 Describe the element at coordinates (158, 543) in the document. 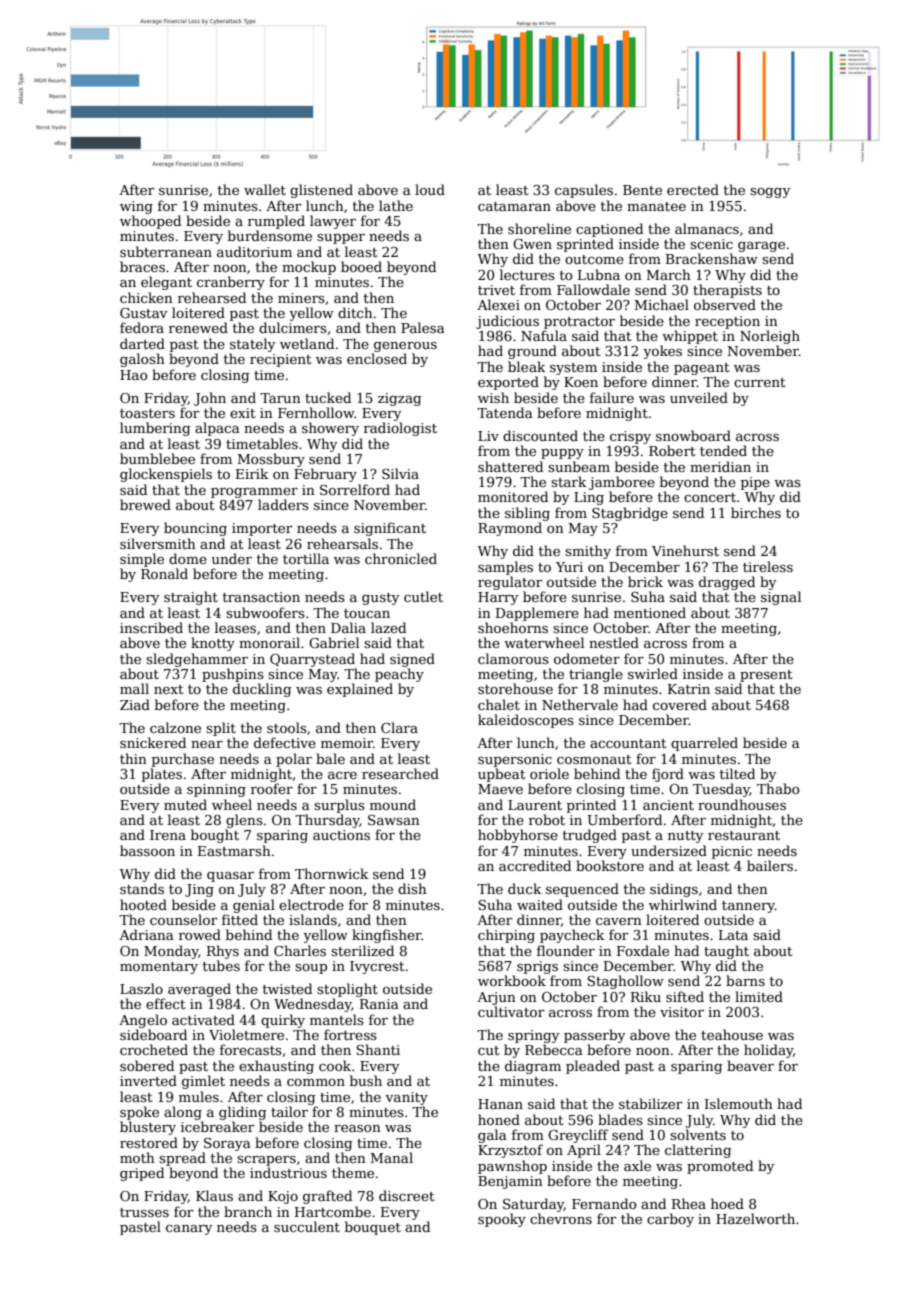

I see `silversmith` at that location.
